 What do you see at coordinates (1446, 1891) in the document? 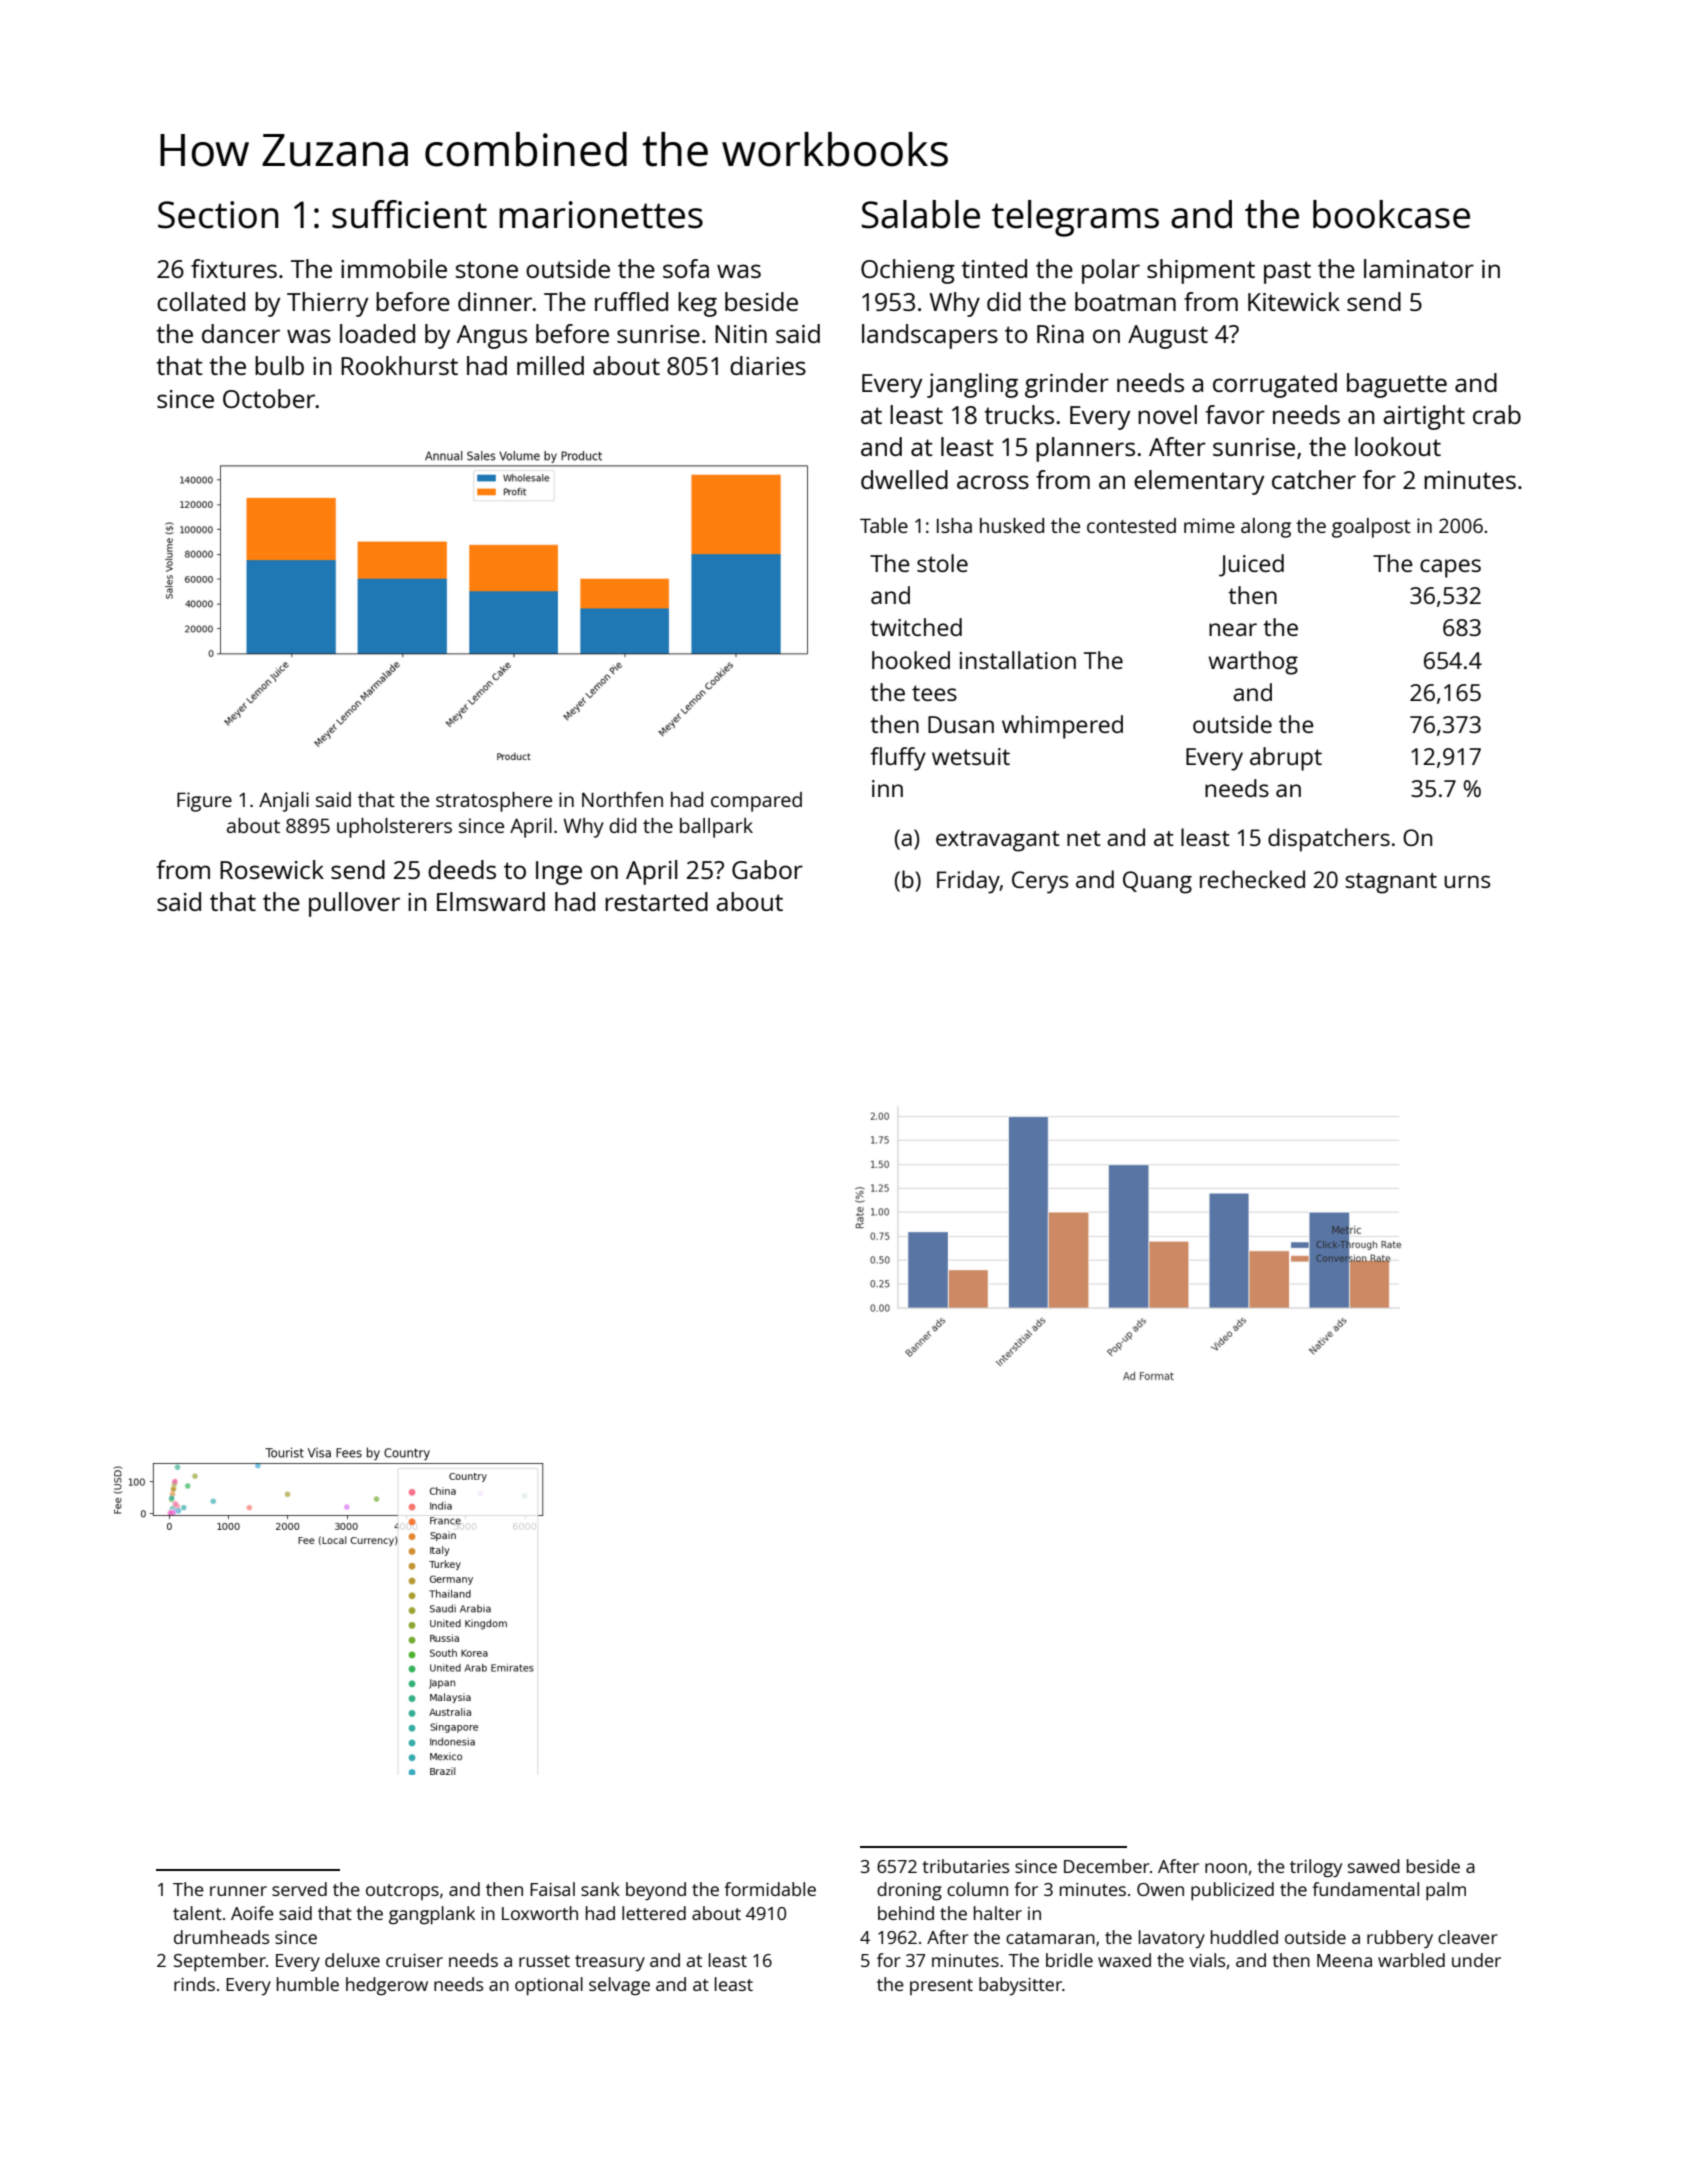
I see `palm` at bounding box center [1446, 1891].
